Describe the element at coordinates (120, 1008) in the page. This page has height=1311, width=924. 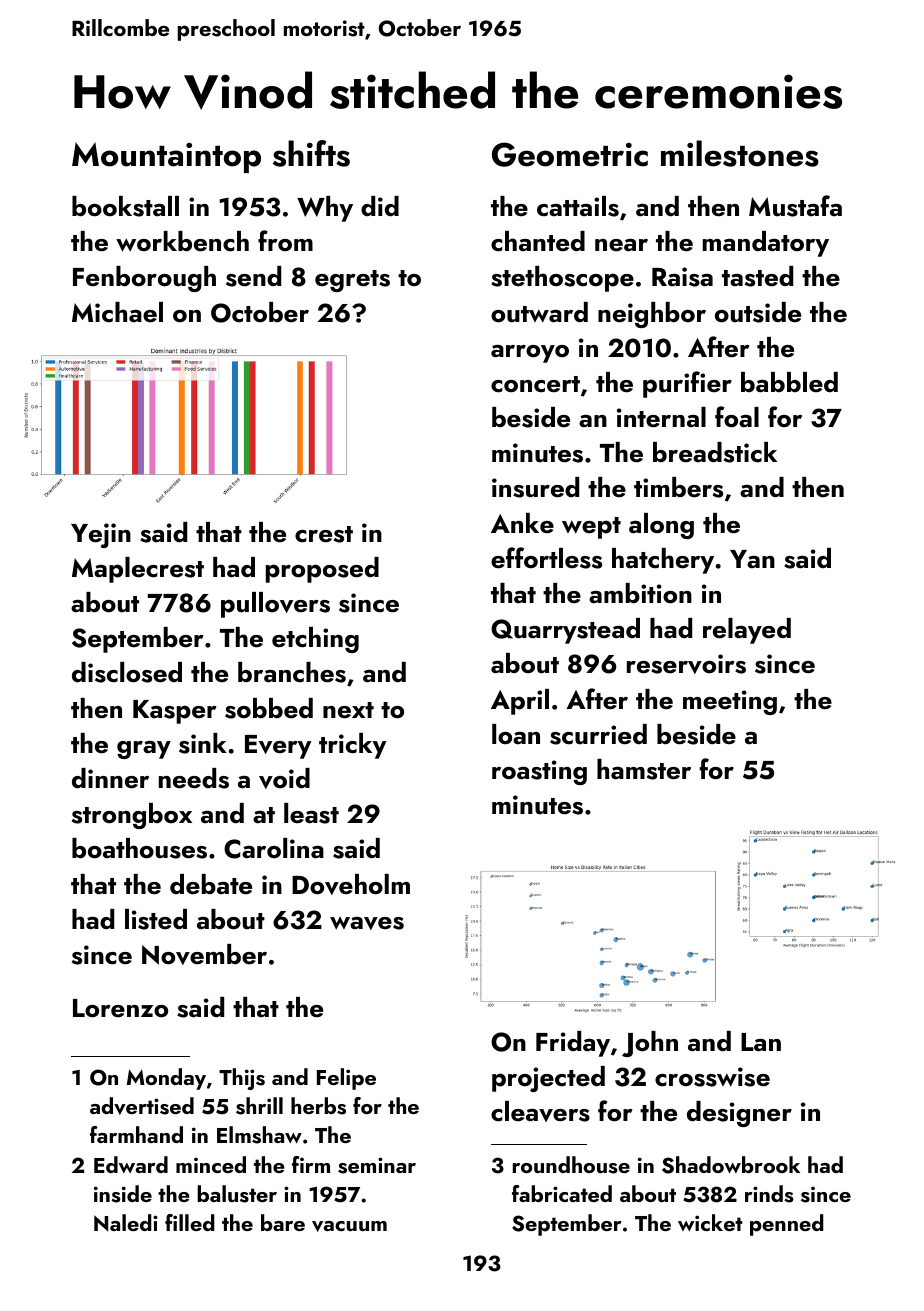
I see `Lorenzo` at that location.
